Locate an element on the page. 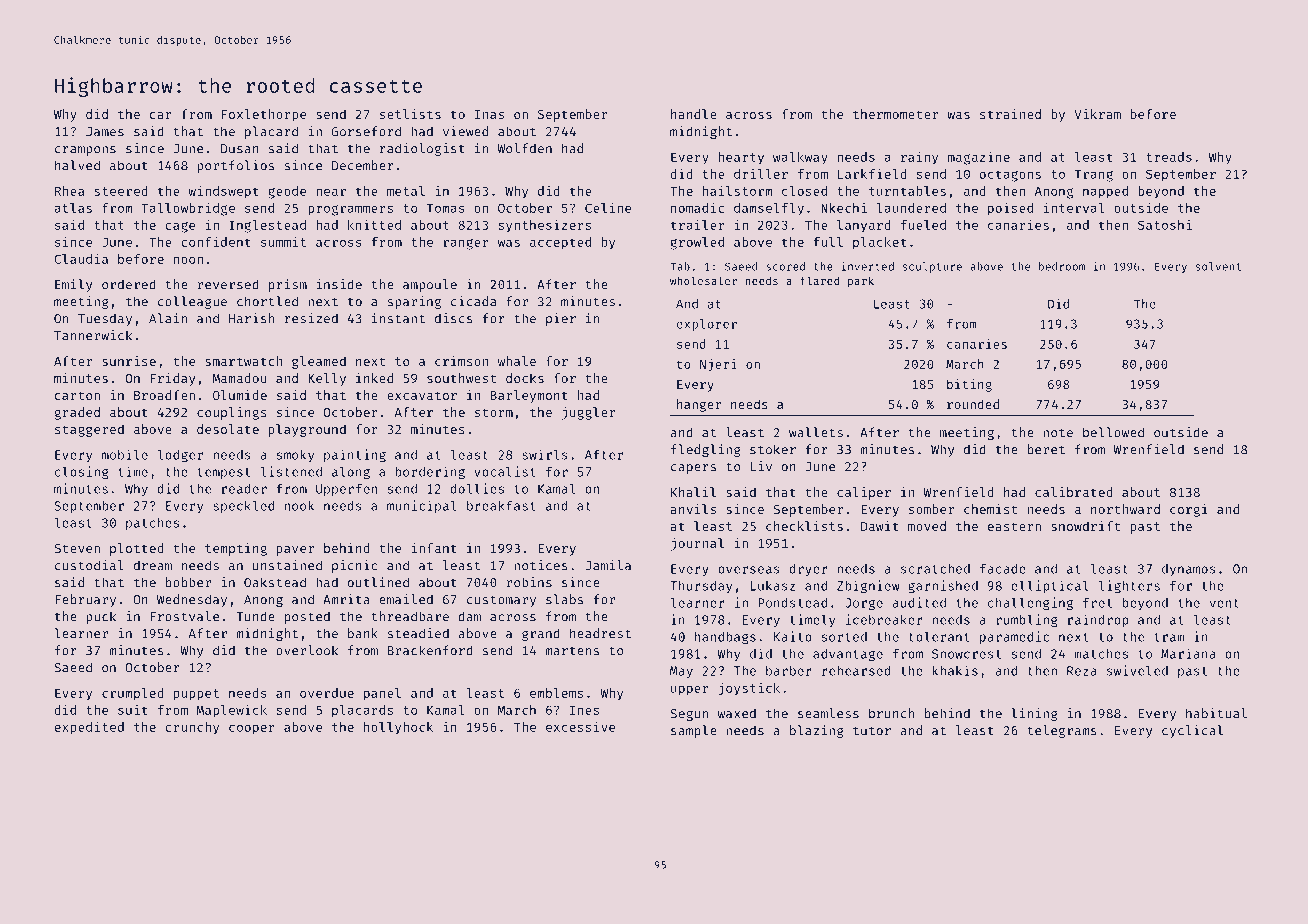 This page has height=924, width=1308. khakis is located at coordinates (955, 670).
